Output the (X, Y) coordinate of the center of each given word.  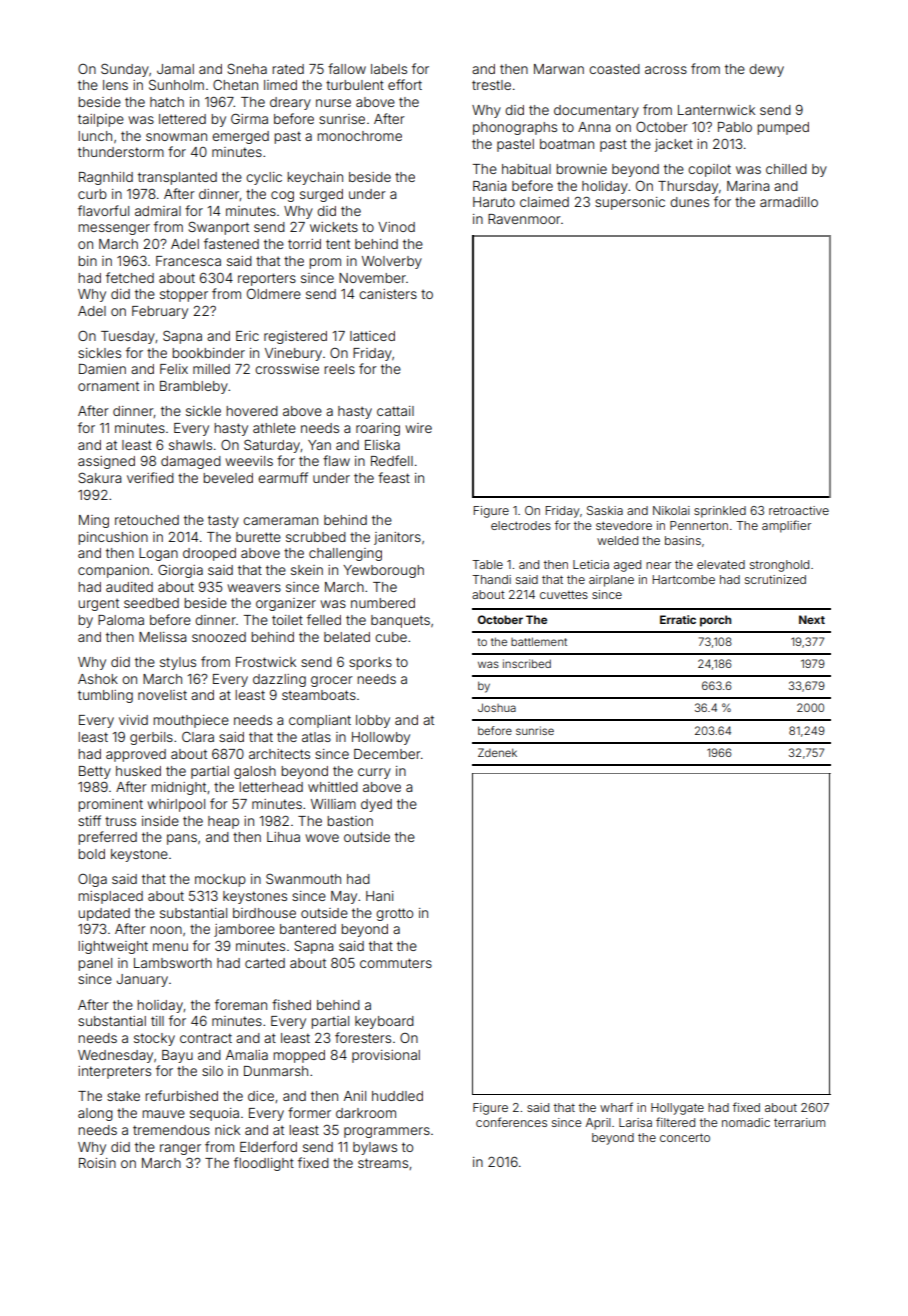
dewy (766, 70)
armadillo (789, 202)
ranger (180, 1149)
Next (812, 619)
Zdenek (497, 752)
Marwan (559, 69)
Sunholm (176, 84)
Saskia (605, 510)
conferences (511, 1122)
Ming (94, 521)
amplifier (786, 526)
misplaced (110, 897)
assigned (106, 462)
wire (418, 428)
